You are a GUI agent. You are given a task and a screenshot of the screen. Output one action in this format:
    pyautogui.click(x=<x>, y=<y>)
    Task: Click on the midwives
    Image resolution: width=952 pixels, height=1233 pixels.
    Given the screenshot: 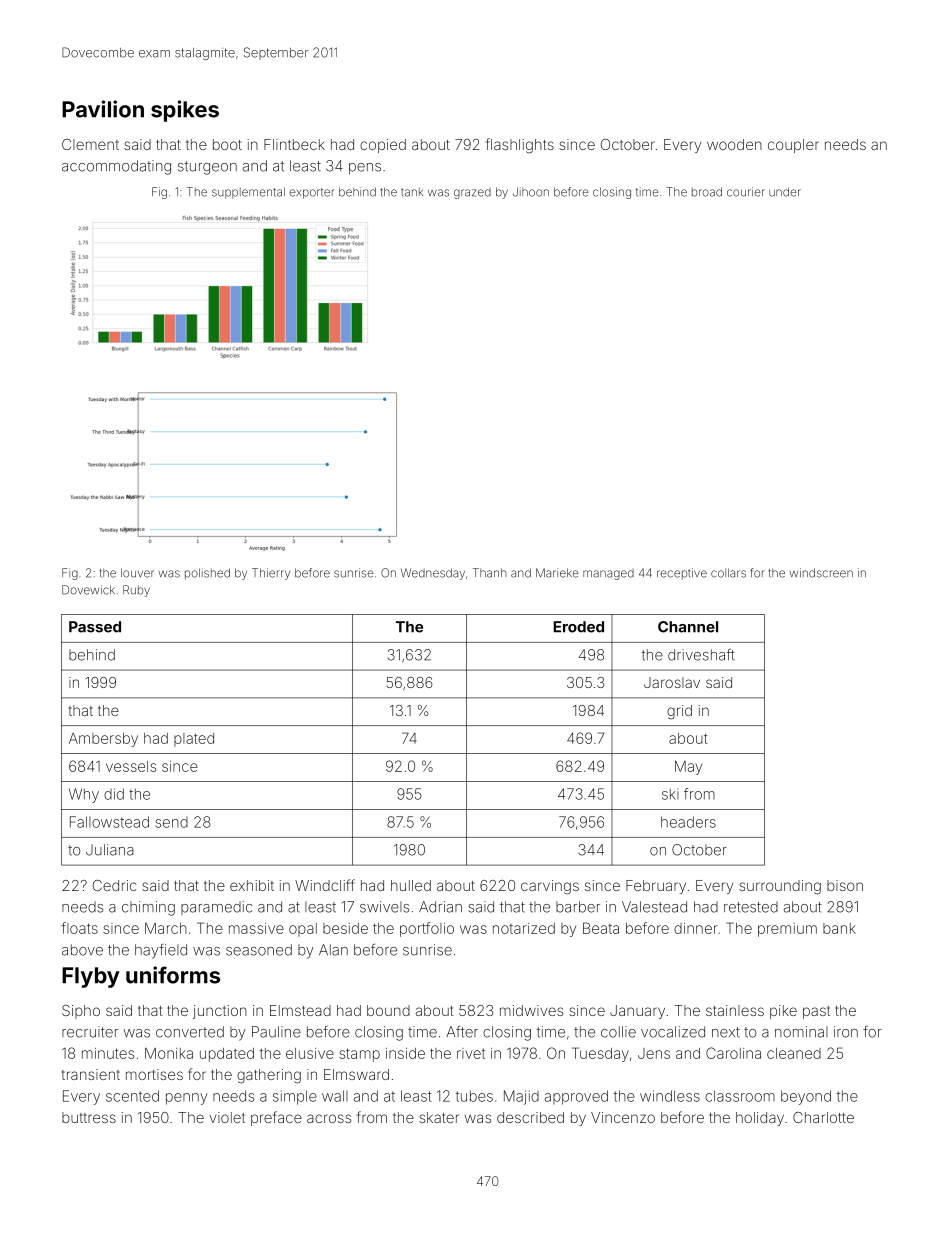 What is the action you would take?
    pyautogui.click(x=531, y=1010)
